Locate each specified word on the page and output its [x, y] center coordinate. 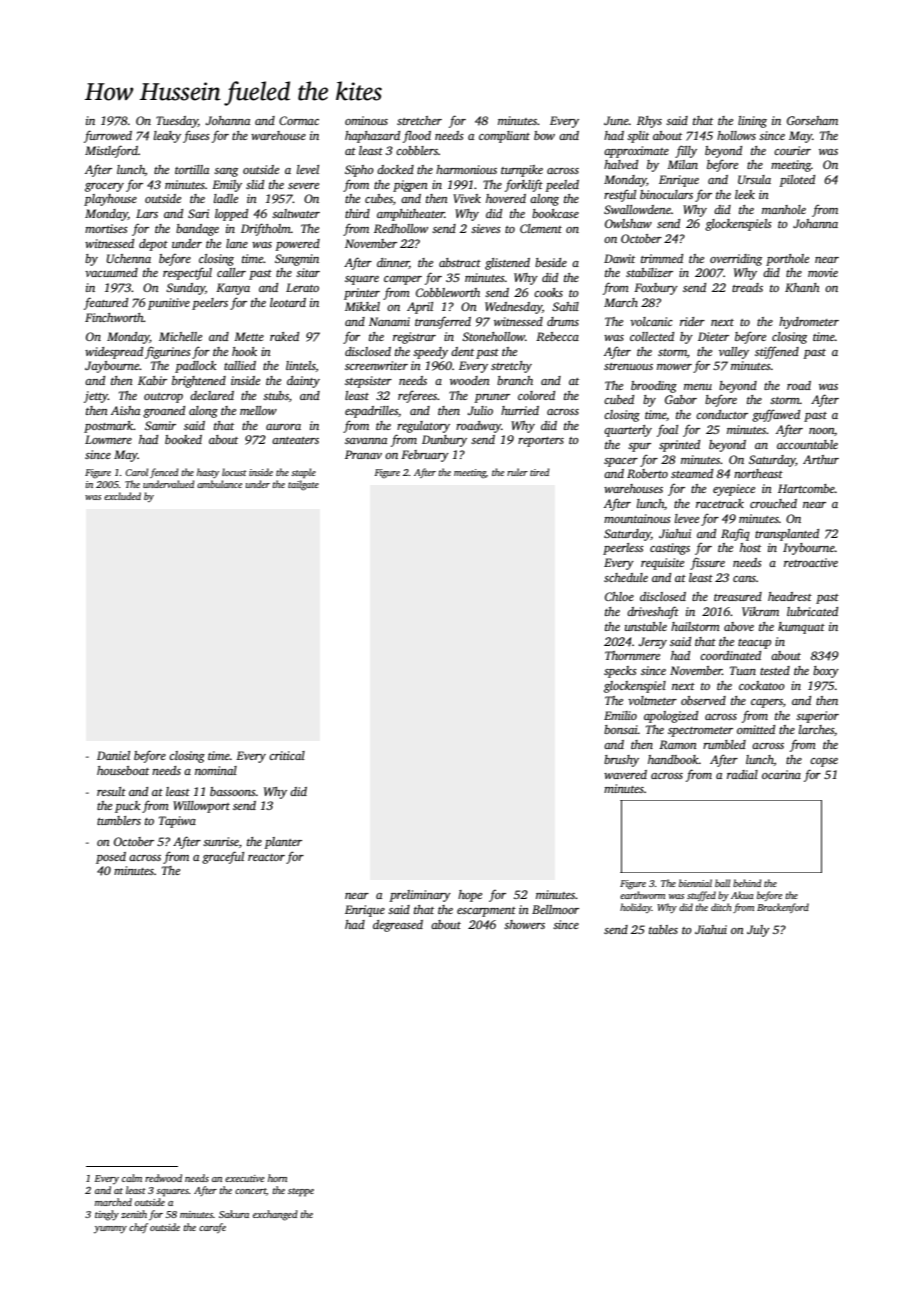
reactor [266, 857]
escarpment [486, 912]
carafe [212, 1228]
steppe [301, 1192]
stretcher [419, 120]
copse [824, 762]
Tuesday [177, 122]
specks [620, 672]
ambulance [219, 484]
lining [752, 122]
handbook [673, 759]
